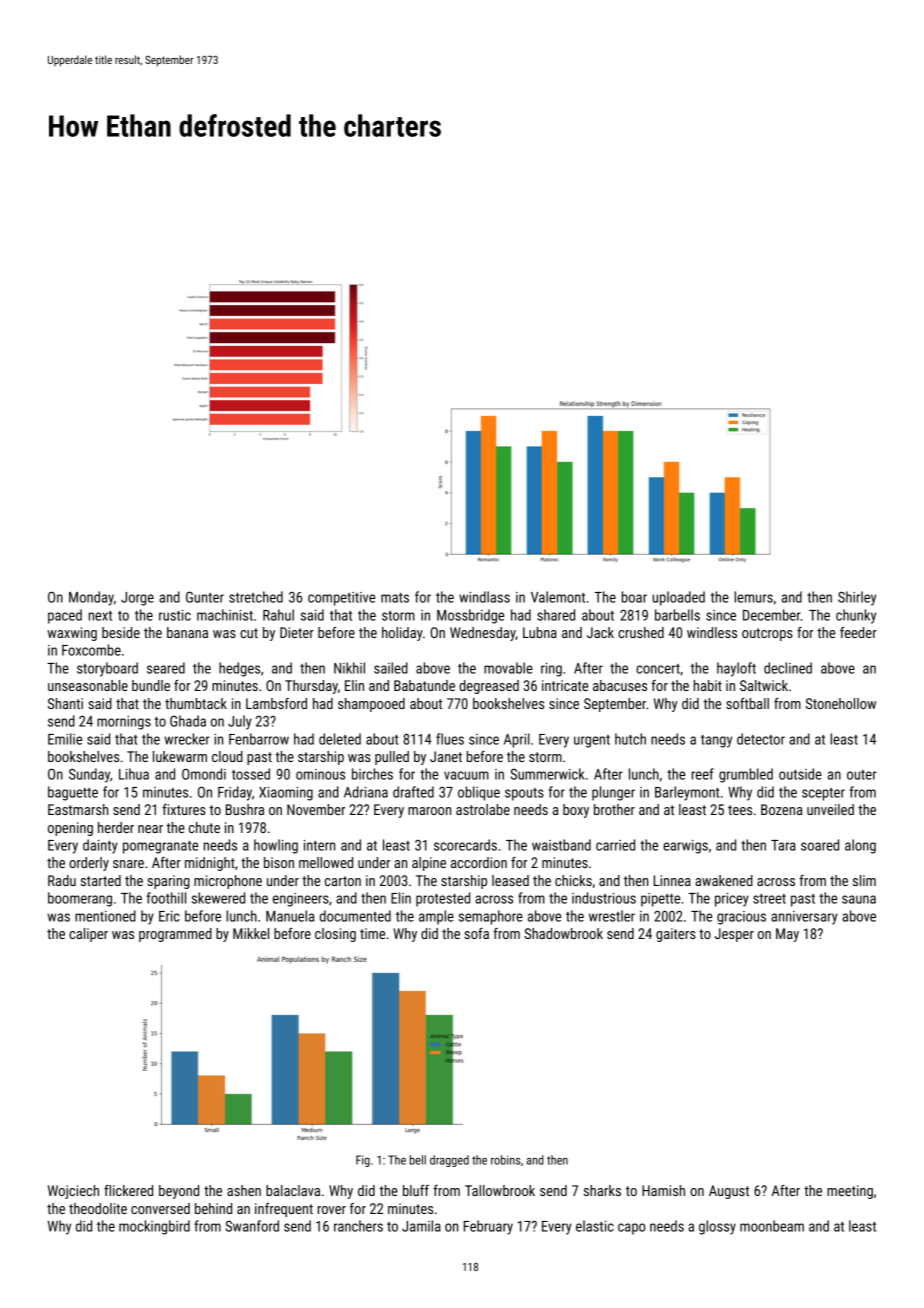  I want to click on Jesper, so click(734, 935).
